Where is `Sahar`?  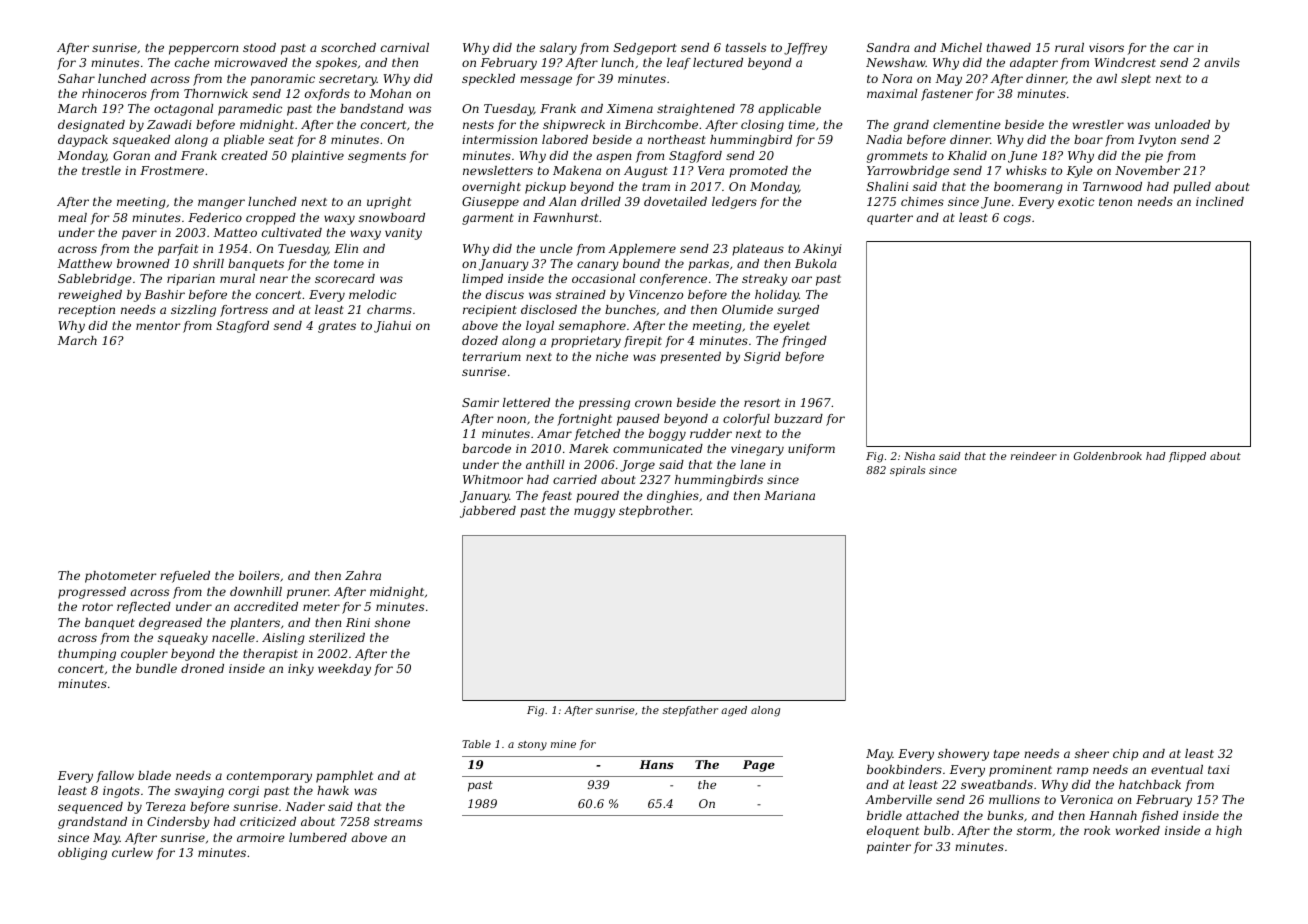
Sahar is located at coordinates (76, 78).
